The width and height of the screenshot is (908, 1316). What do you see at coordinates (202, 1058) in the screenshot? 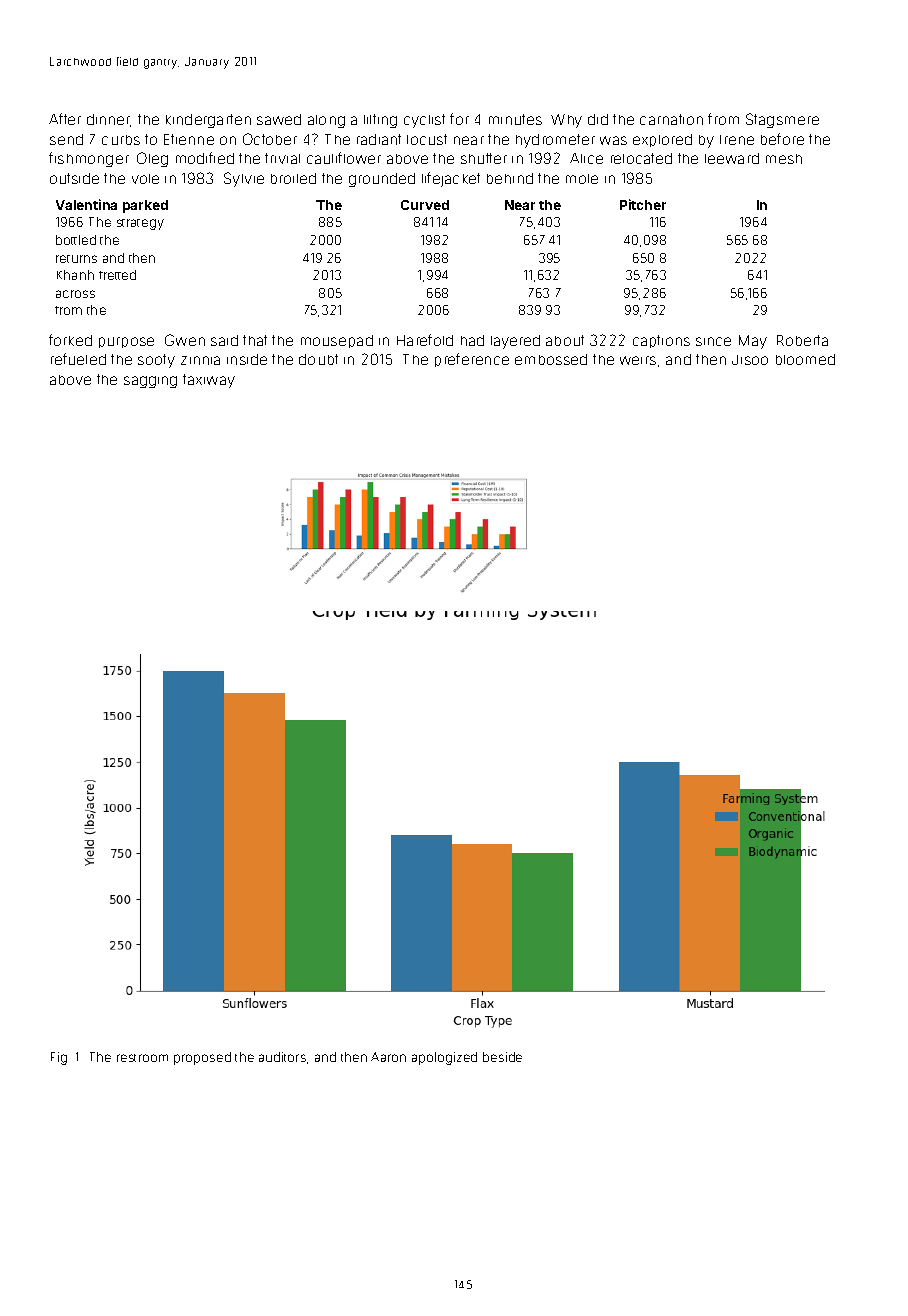
I see `proposed` at bounding box center [202, 1058].
